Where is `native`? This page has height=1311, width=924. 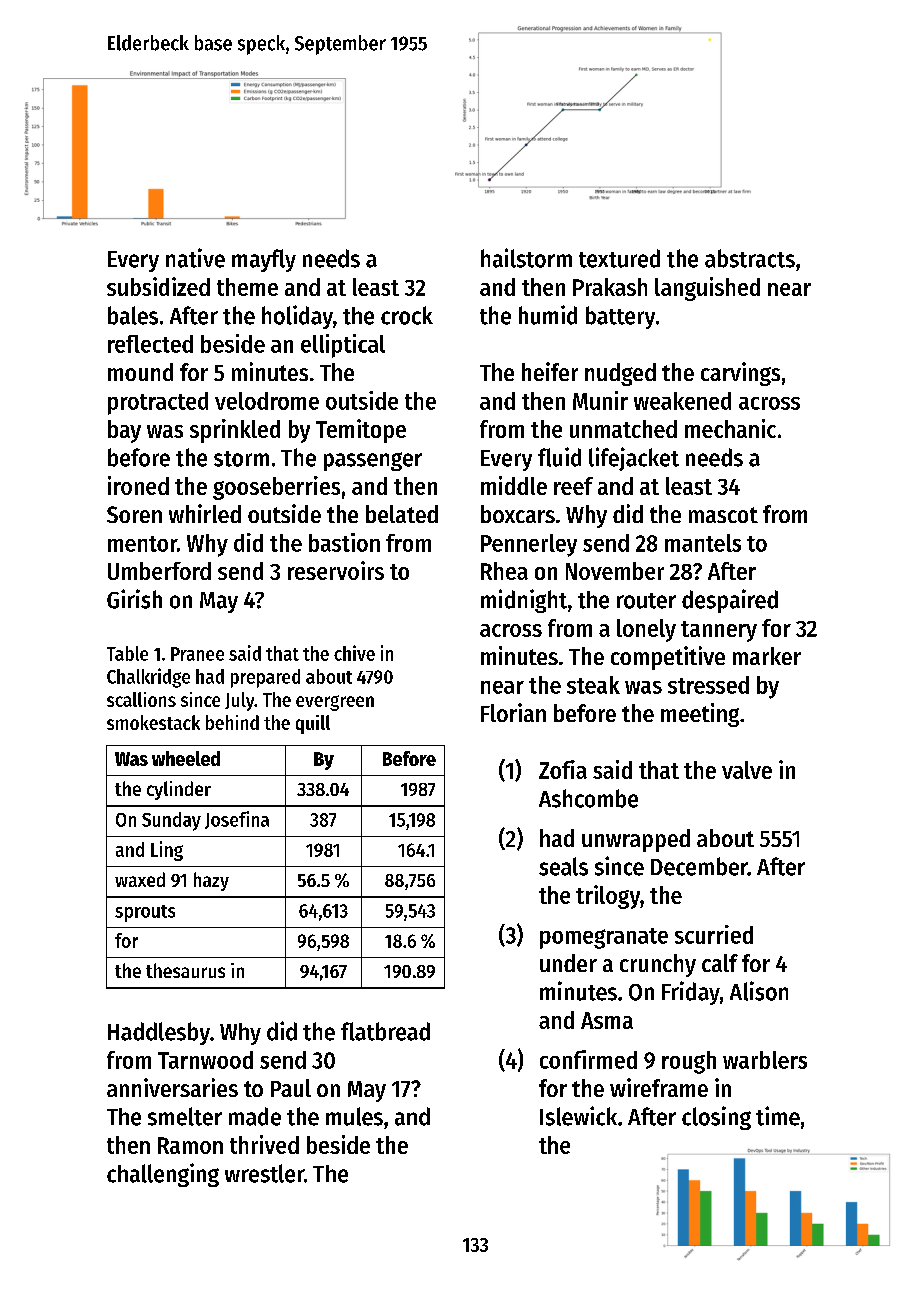
native is located at coordinates (195, 258).
